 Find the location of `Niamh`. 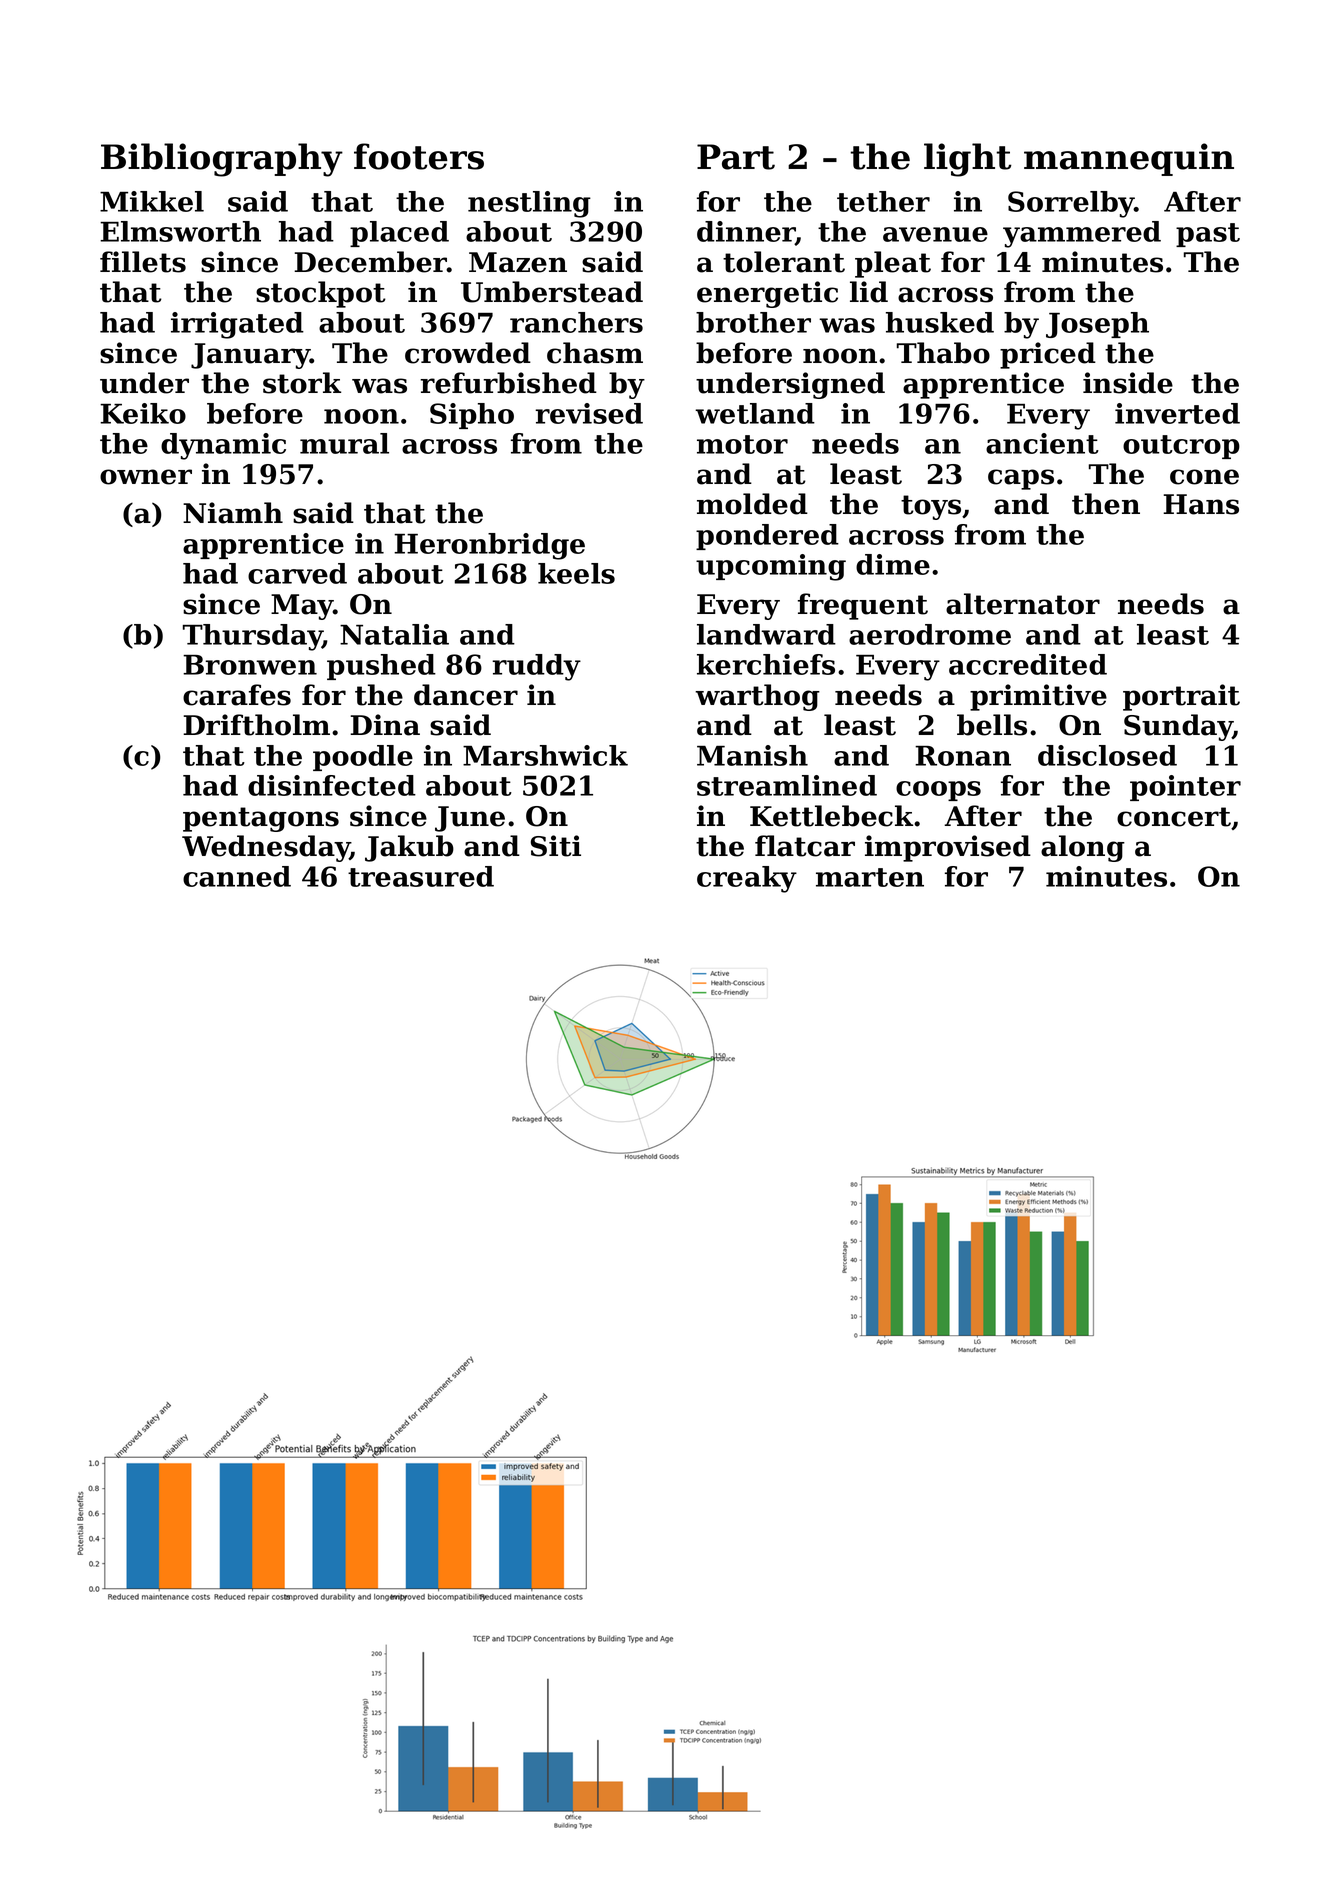

Niamh is located at coordinates (233, 513).
